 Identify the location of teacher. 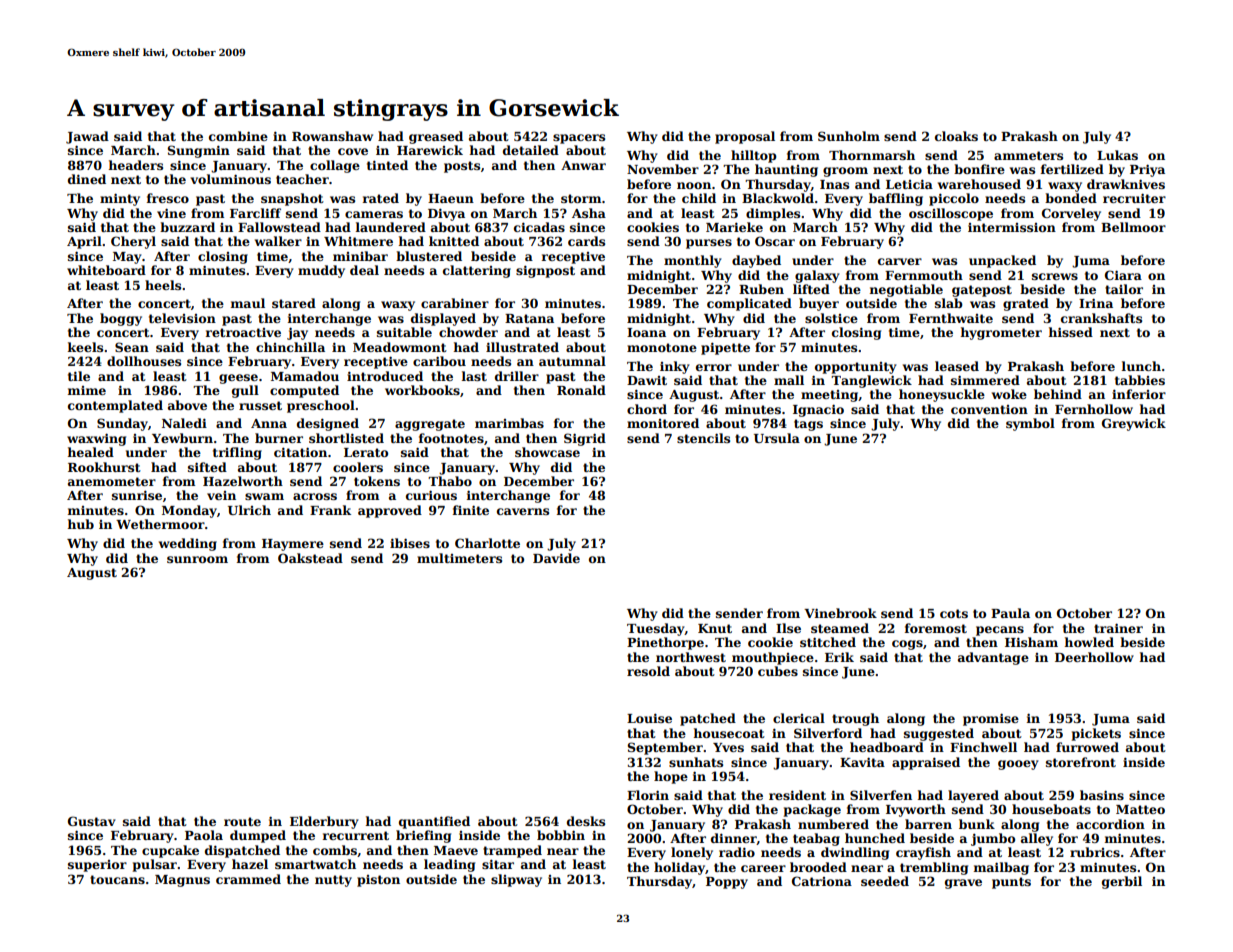
(302, 179).
